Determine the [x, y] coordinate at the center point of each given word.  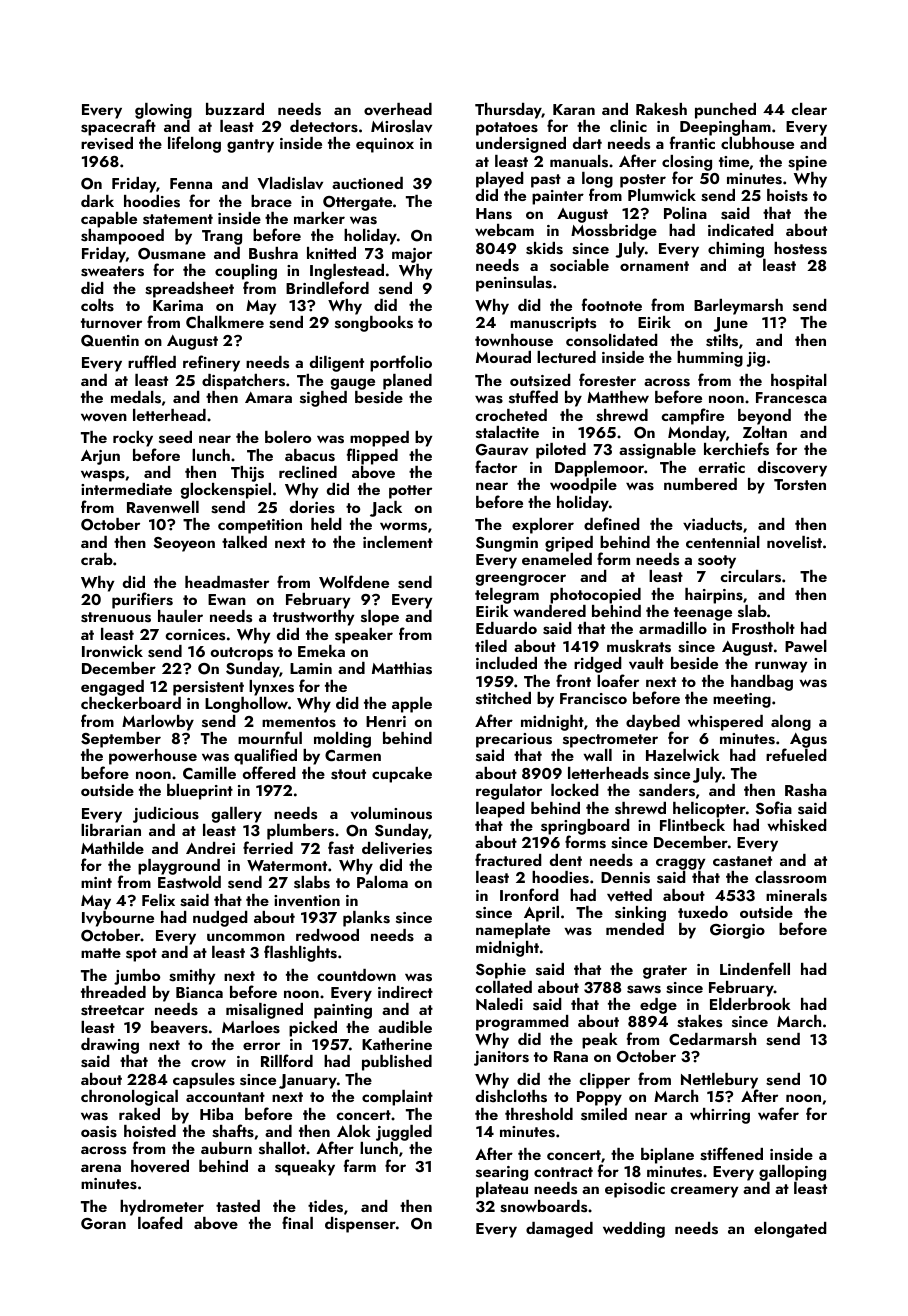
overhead [398, 109]
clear [809, 109]
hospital [799, 382]
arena [101, 1168]
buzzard [235, 109]
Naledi [499, 1004]
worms [403, 526]
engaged [112, 688]
